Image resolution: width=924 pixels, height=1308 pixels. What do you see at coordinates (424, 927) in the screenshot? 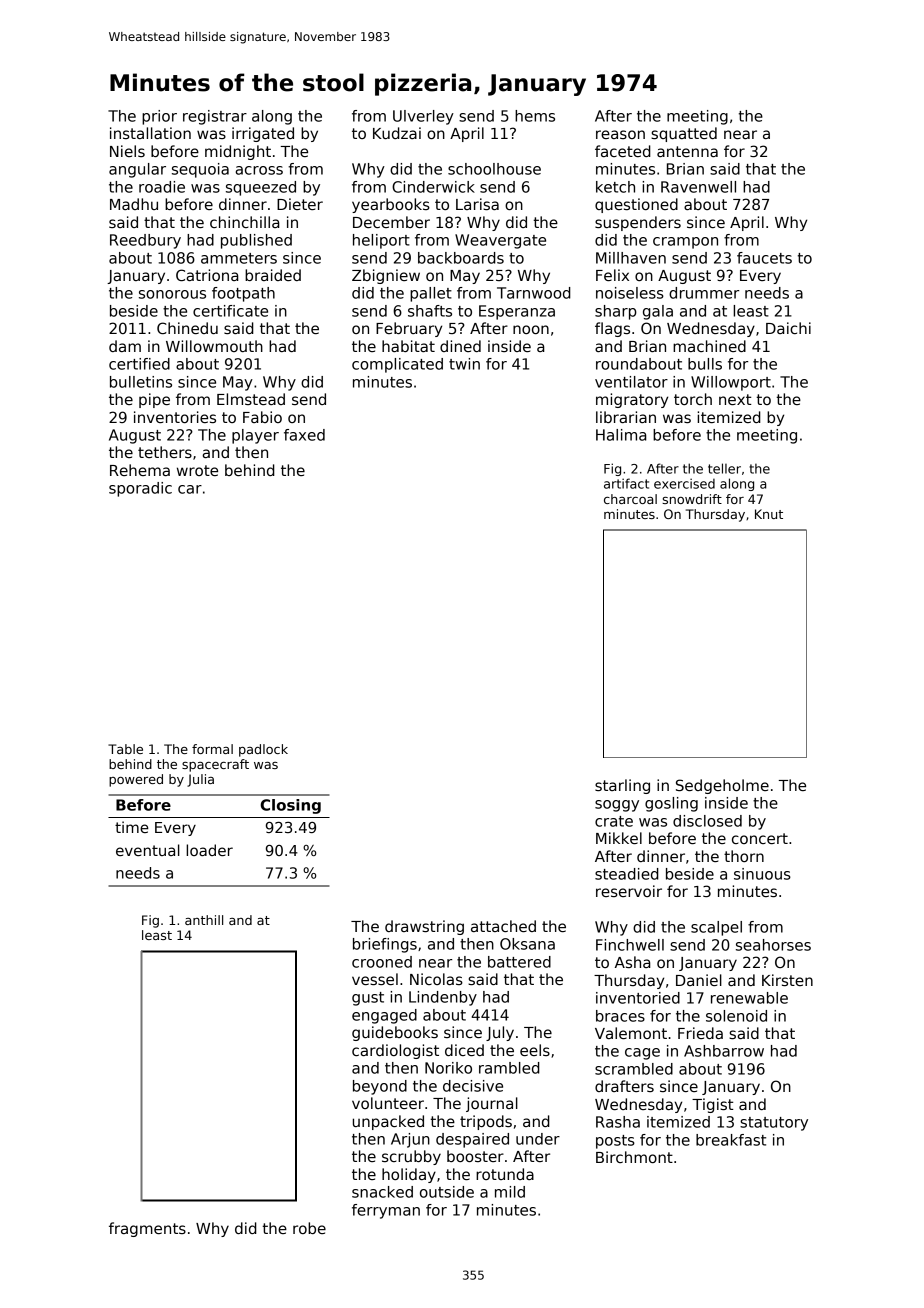
I see `drawstring` at bounding box center [424, 927].
